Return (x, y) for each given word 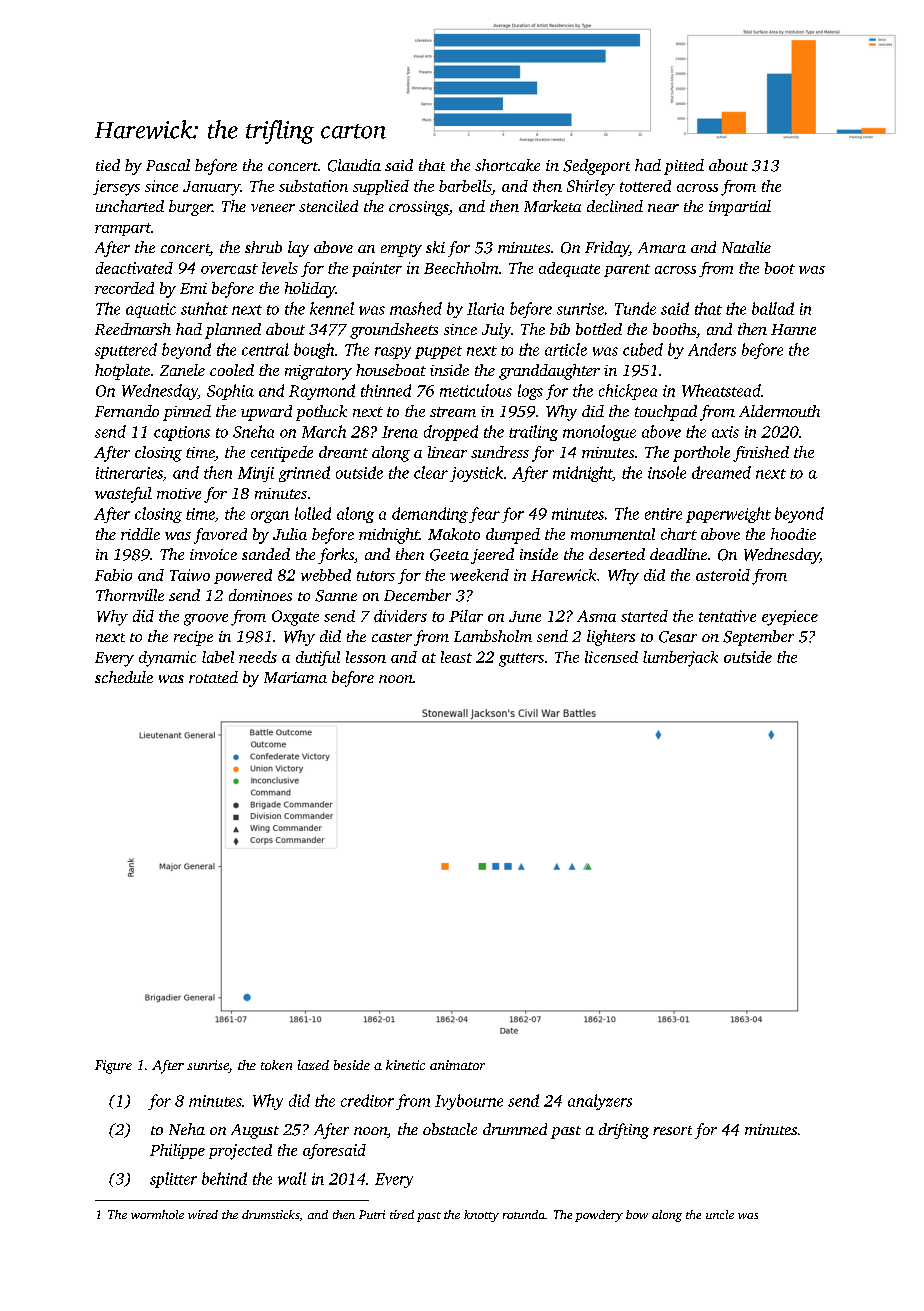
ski (435, 247)
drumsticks (271, 1214)
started (644, 616)
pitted (684, 167)
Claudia (354, 165)
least (456, 657)
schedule (124, 677)
